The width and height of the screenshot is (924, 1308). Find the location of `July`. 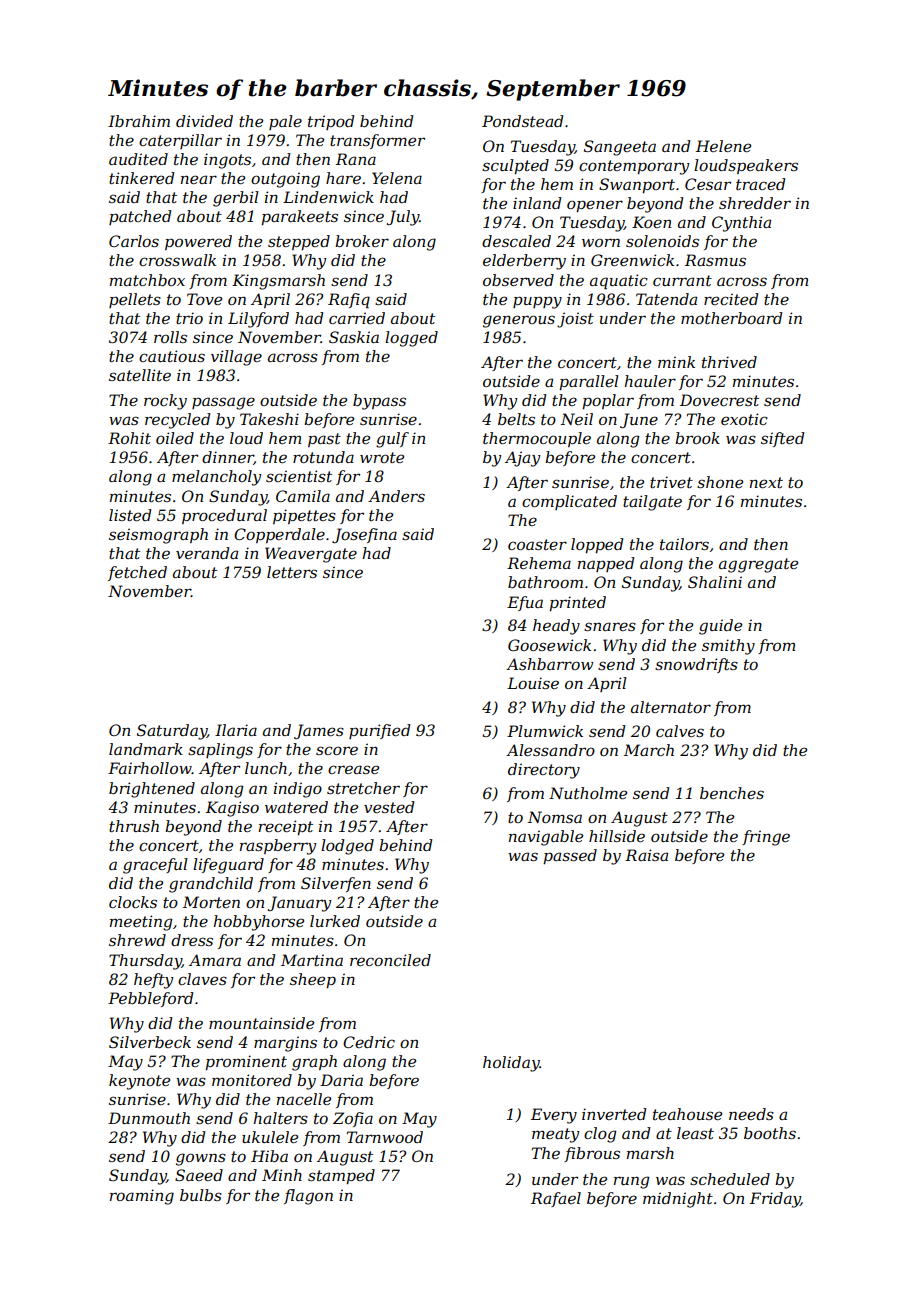

July is located at coordinates (403, 218).
